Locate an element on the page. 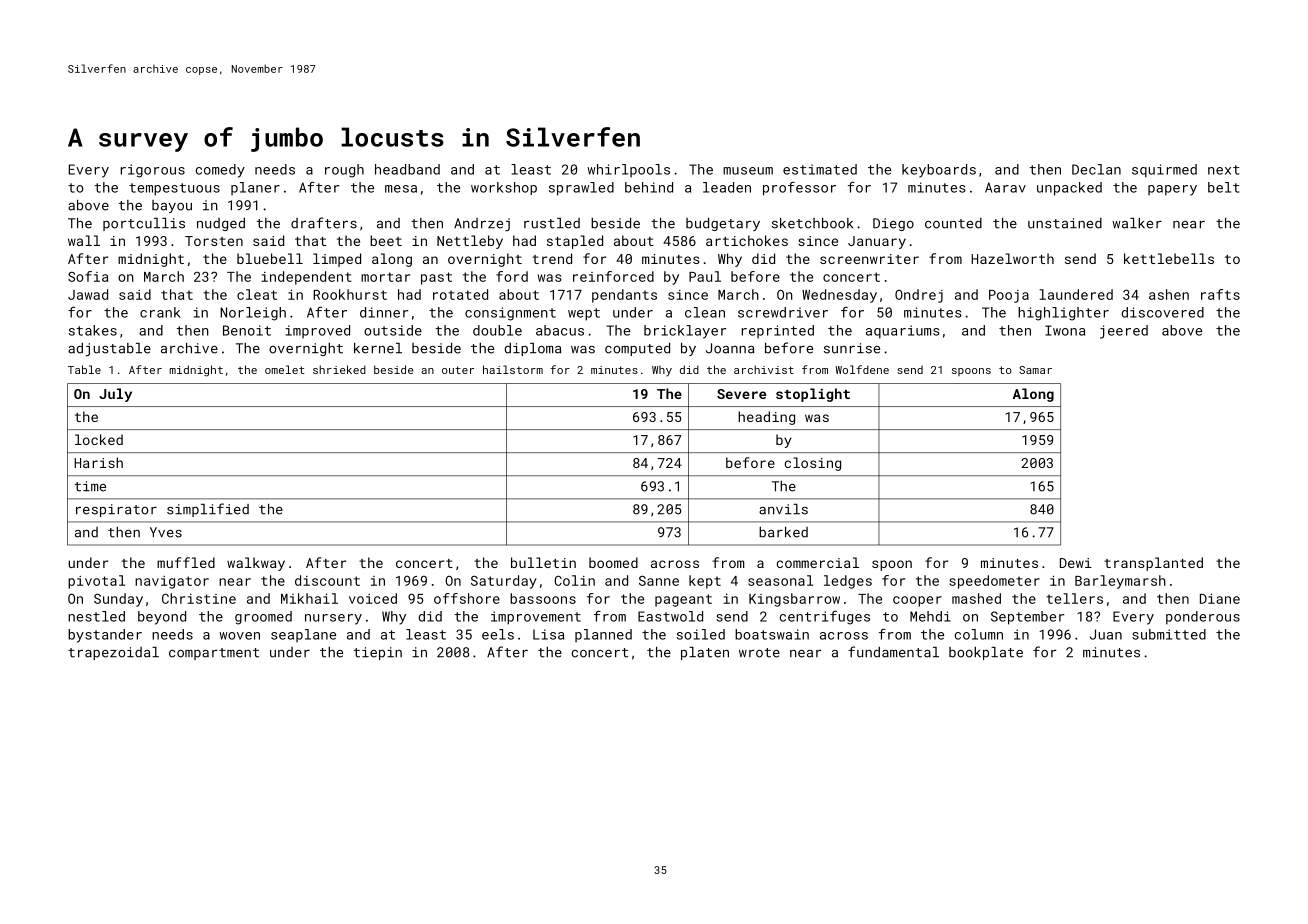 This document has height=924, width=1308. compartment is located at coordinates (214, 654).
